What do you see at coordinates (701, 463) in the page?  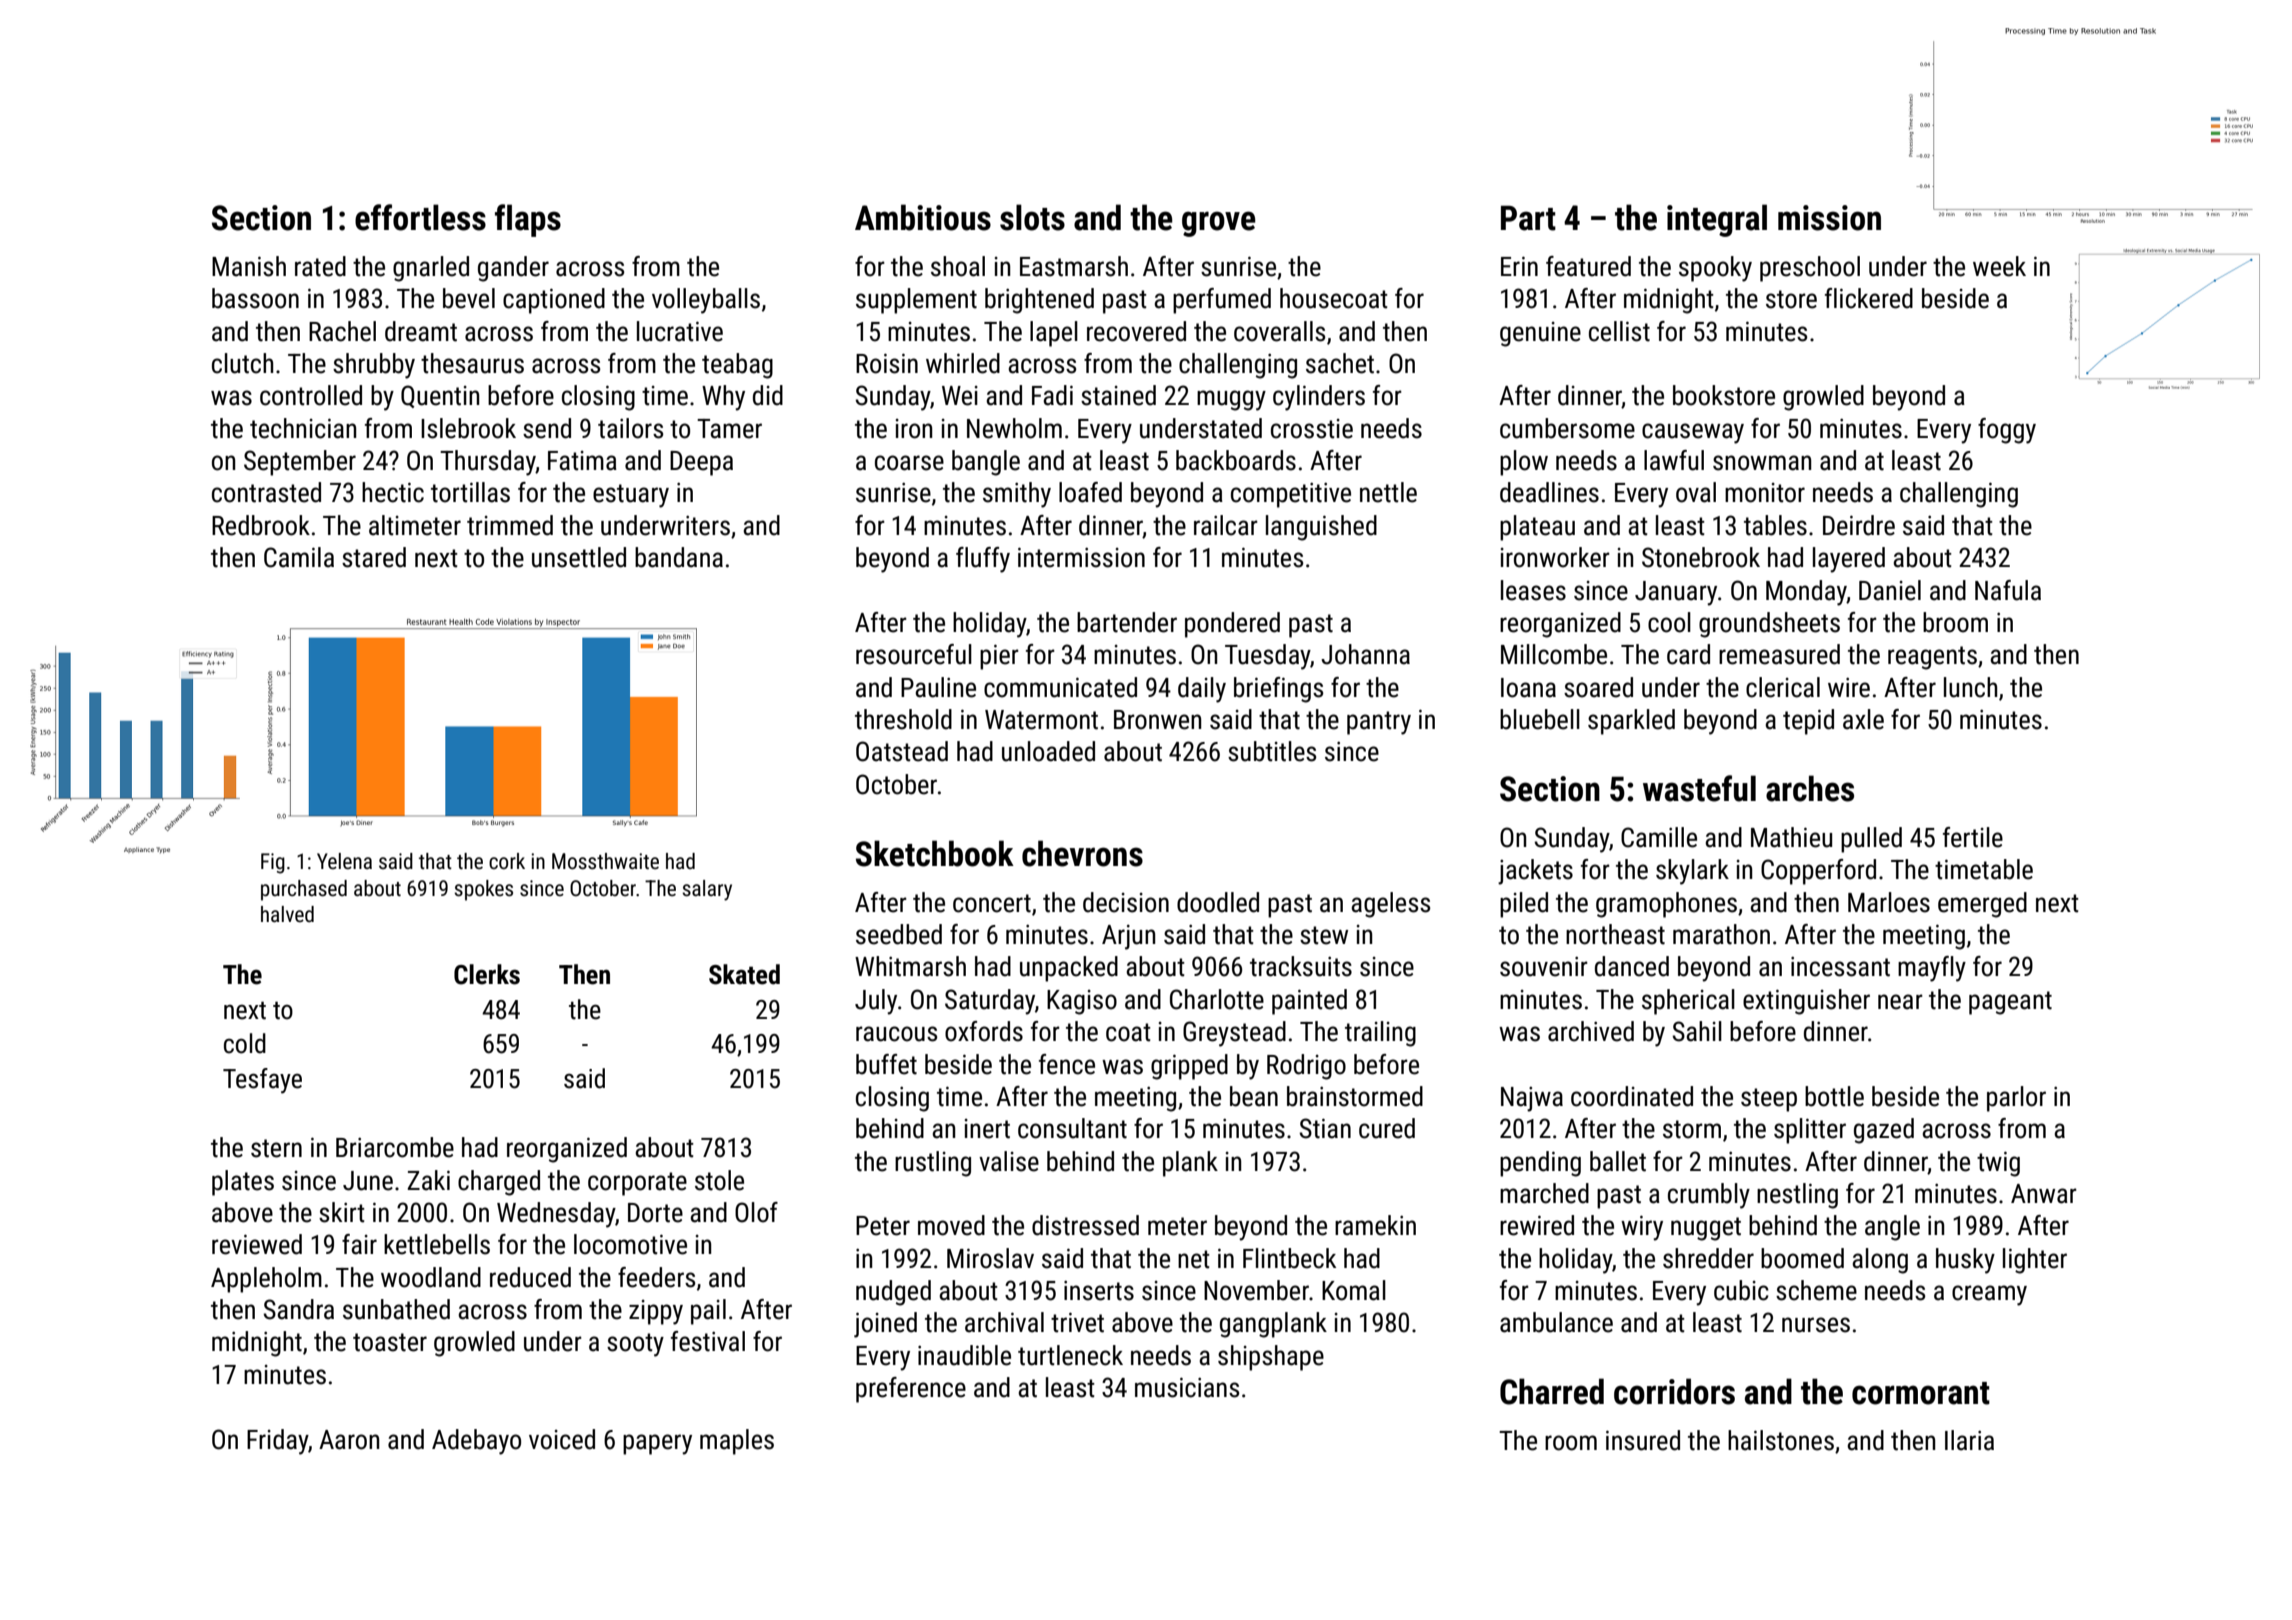 I see `Deepa` at bounding box center [701, 463].
